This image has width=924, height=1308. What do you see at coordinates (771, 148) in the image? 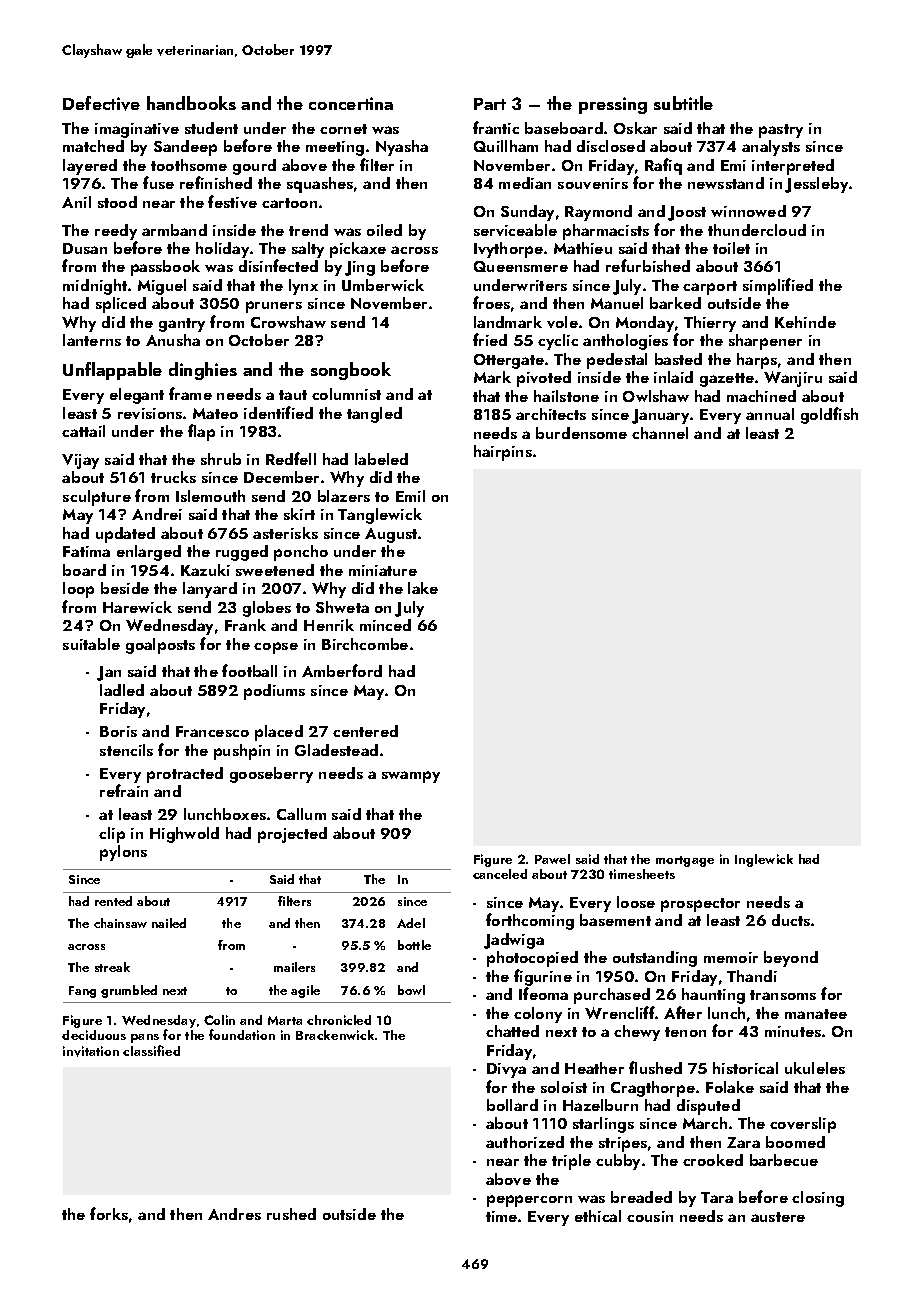
I see `analysts` at bounding box center [771, 148].
